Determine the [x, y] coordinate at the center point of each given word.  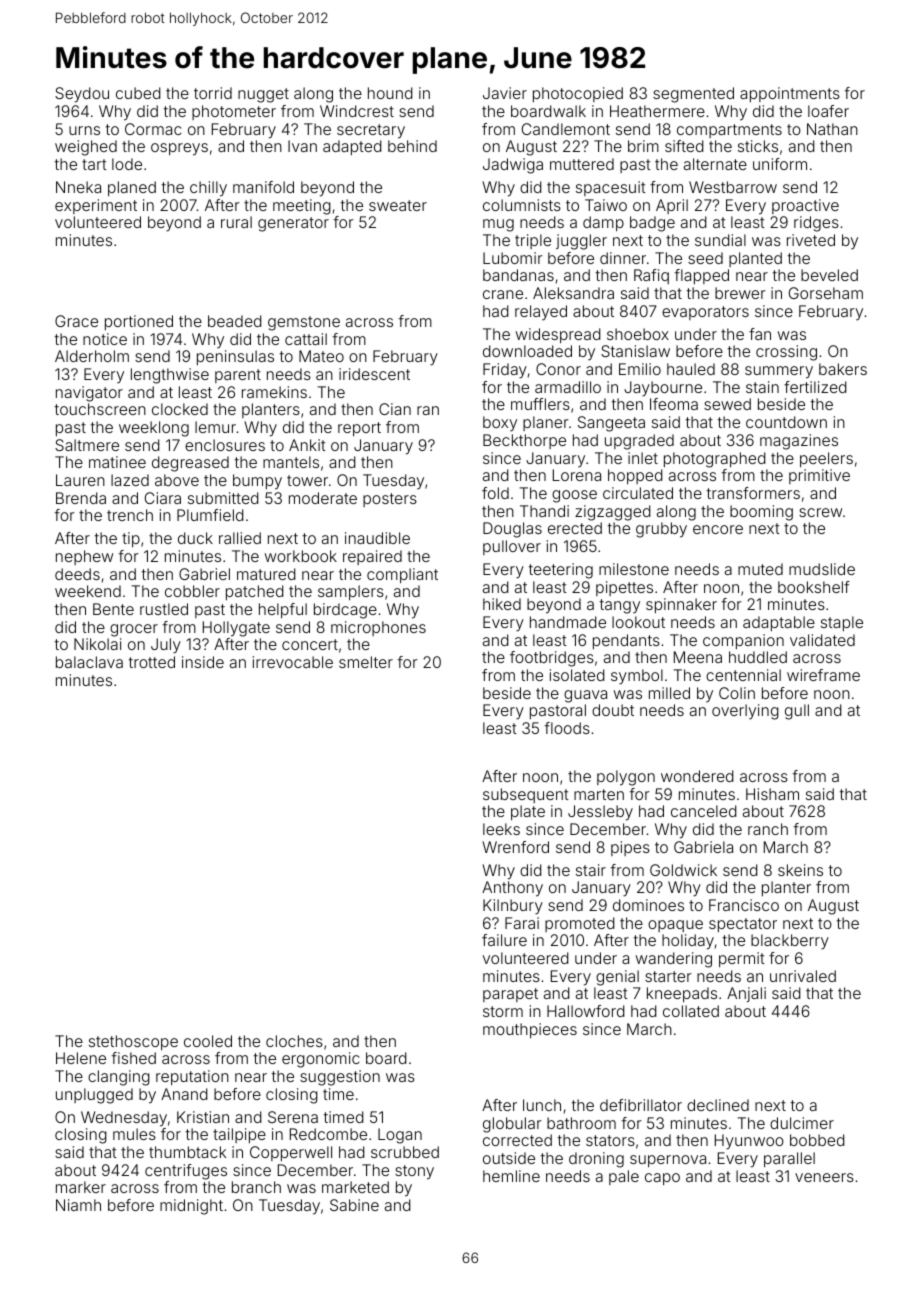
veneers [824, 1177]
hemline [511, 1176]
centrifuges [186, 1172]
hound [390, 93]
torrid [213, 93]
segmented [693, 95]
